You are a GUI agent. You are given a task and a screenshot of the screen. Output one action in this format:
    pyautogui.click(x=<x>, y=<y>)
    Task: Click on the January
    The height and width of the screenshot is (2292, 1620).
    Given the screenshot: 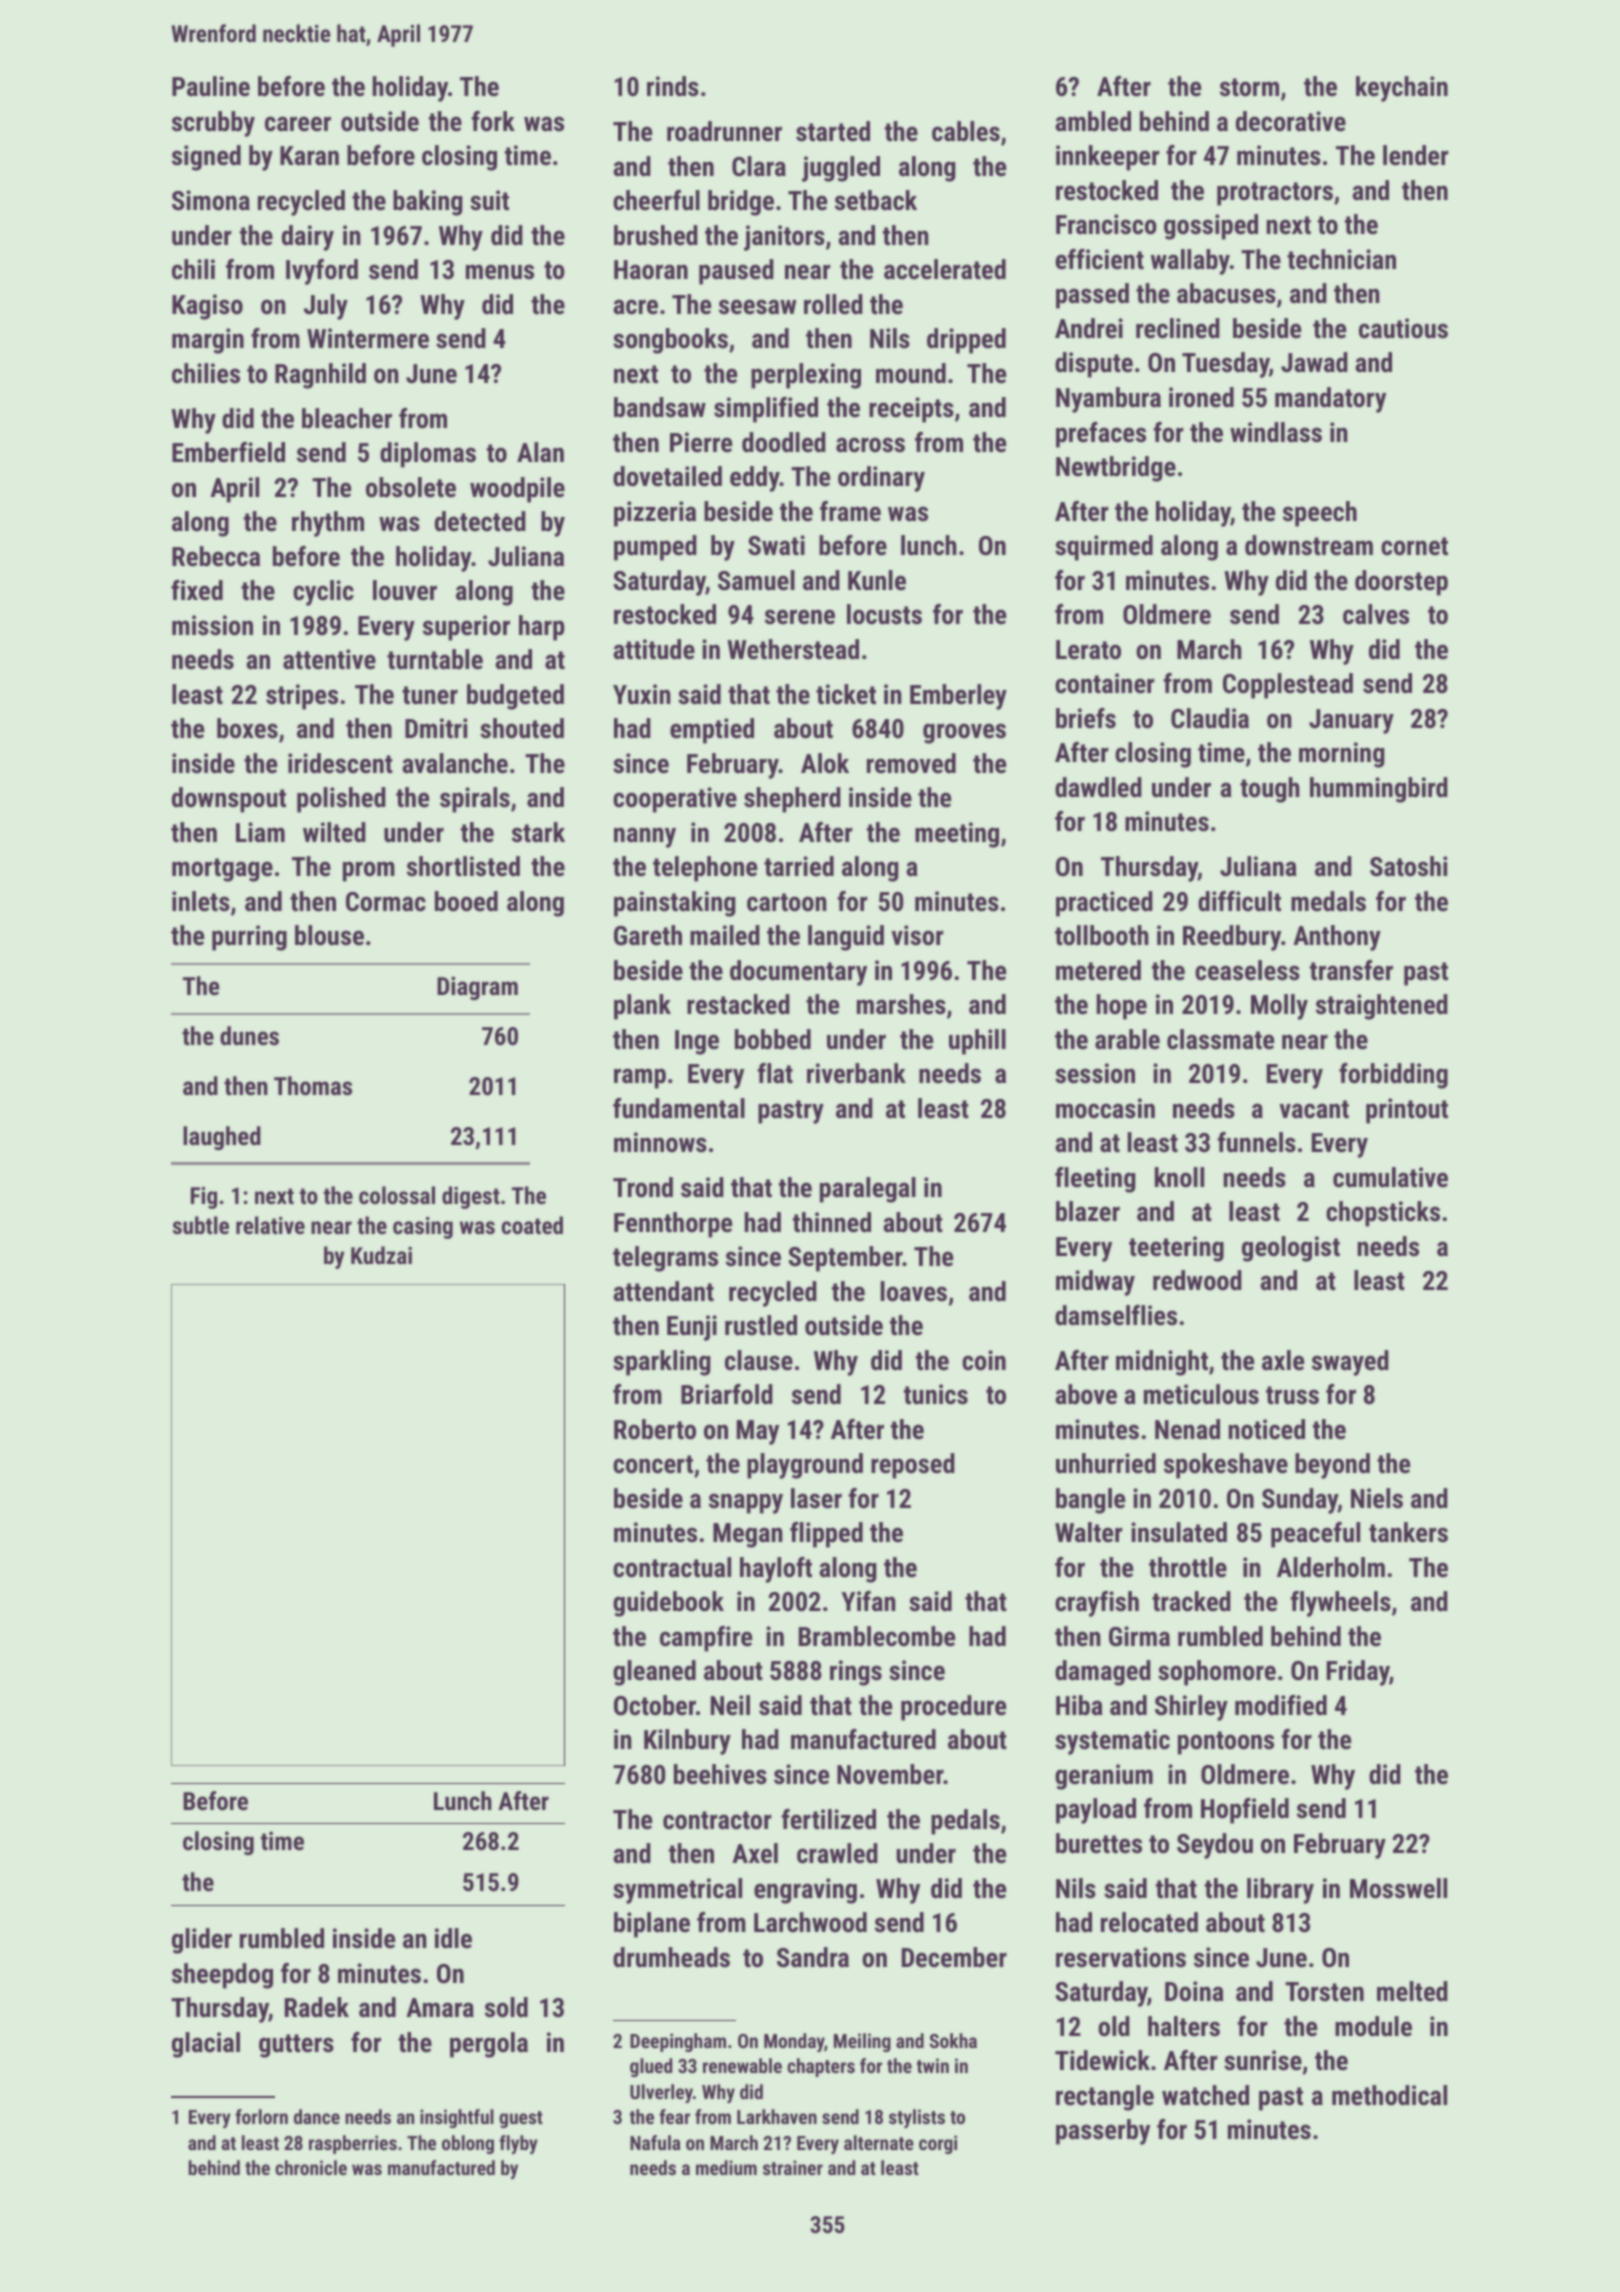 What is the action you would take?
    pyautogui.click(x=1351, y=721)
